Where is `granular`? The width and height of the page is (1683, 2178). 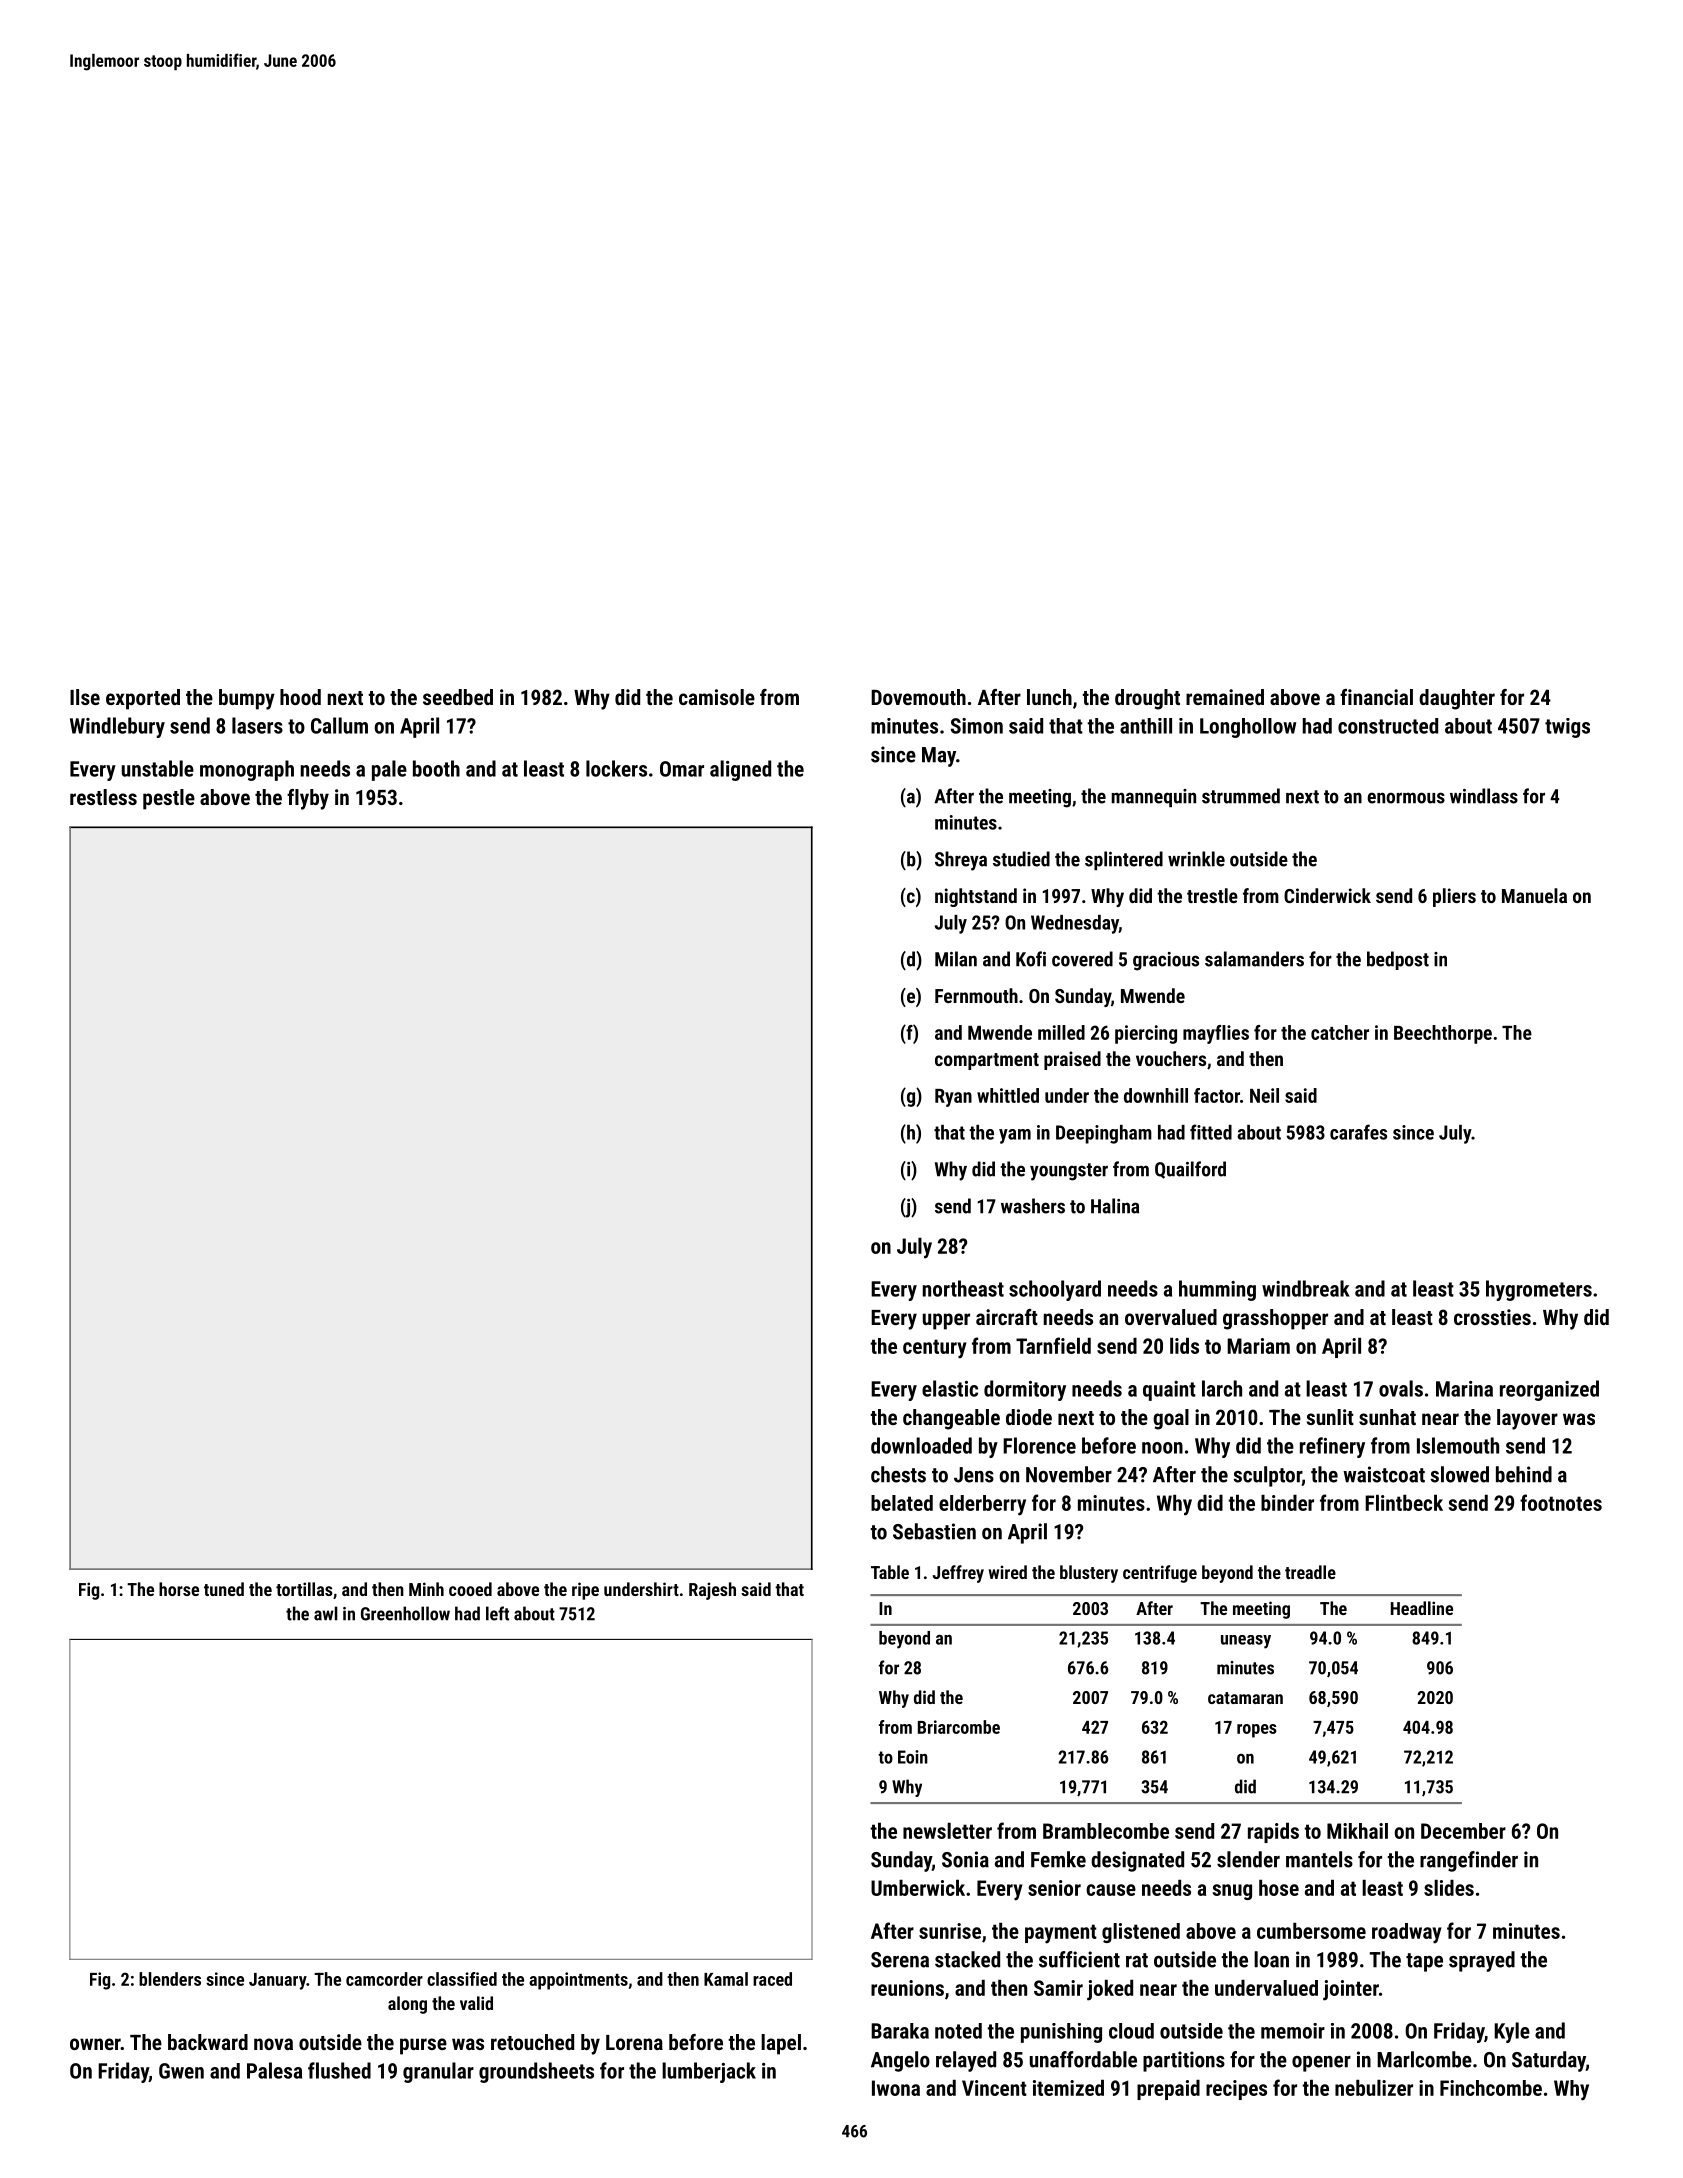 granular is located at coordinates (438, 2072).
